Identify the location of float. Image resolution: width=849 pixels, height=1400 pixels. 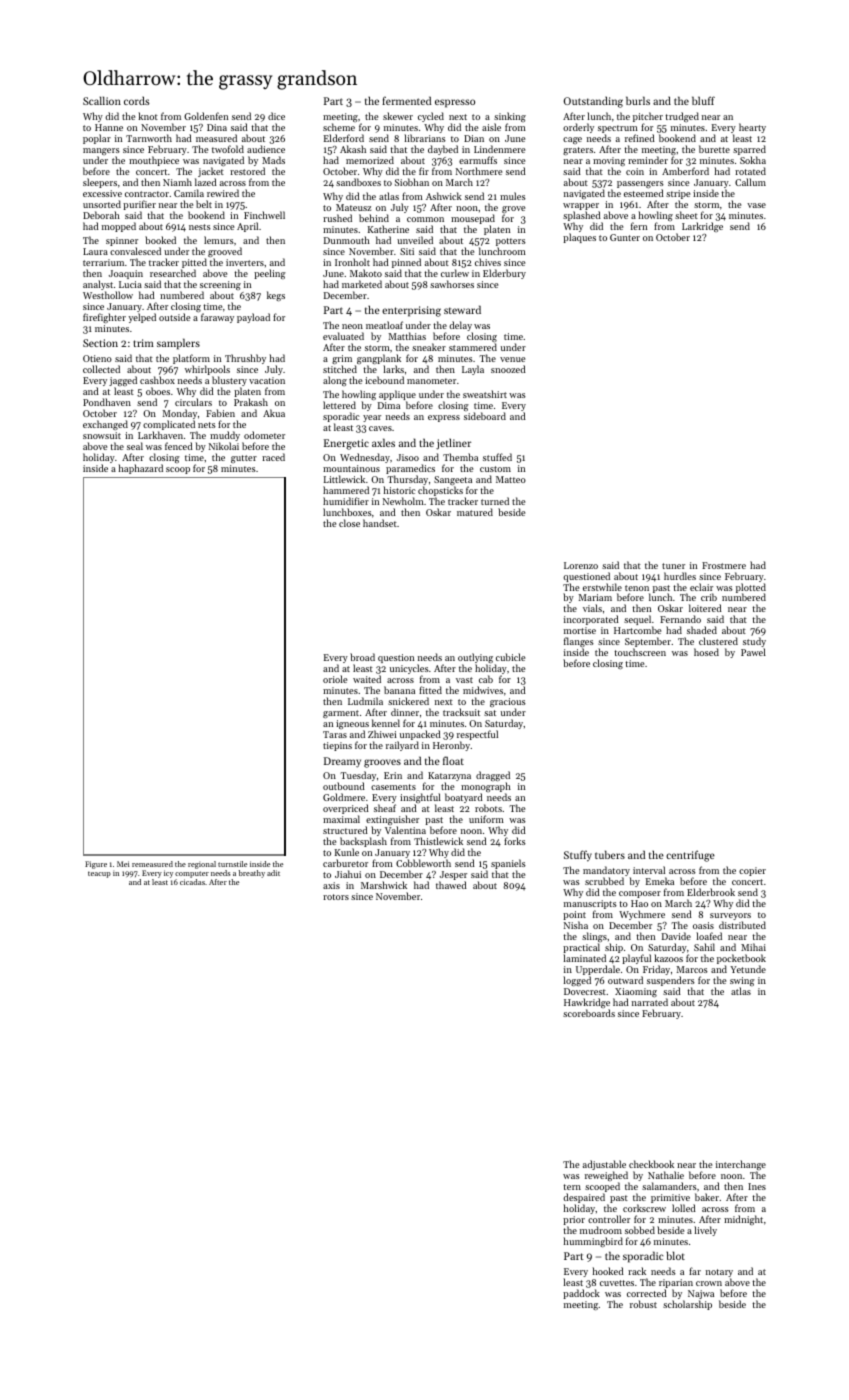
(453, 760).
